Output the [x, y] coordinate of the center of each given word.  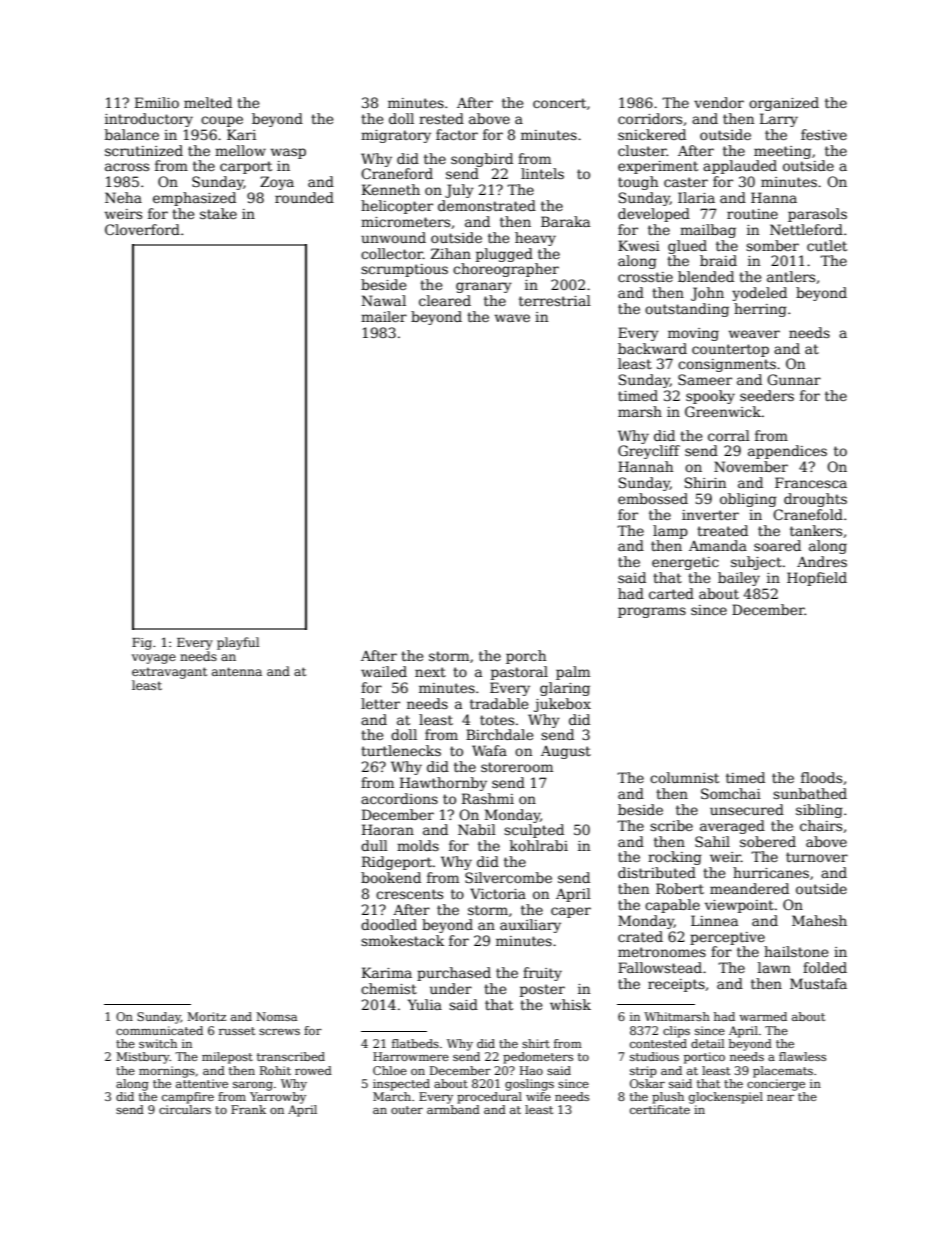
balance [132, 134]
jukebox [562, 705]
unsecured [747, 809]
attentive [202, 1083]
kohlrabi [539, 845]
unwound [393, 237]
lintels [542, 173]
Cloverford [142, 229]
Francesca [811, 482]
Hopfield [817, 579]
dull [374, 845]
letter [380, 703]
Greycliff [649, 452]
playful [238, 643]
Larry [779, 120]
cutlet [827, 245]
